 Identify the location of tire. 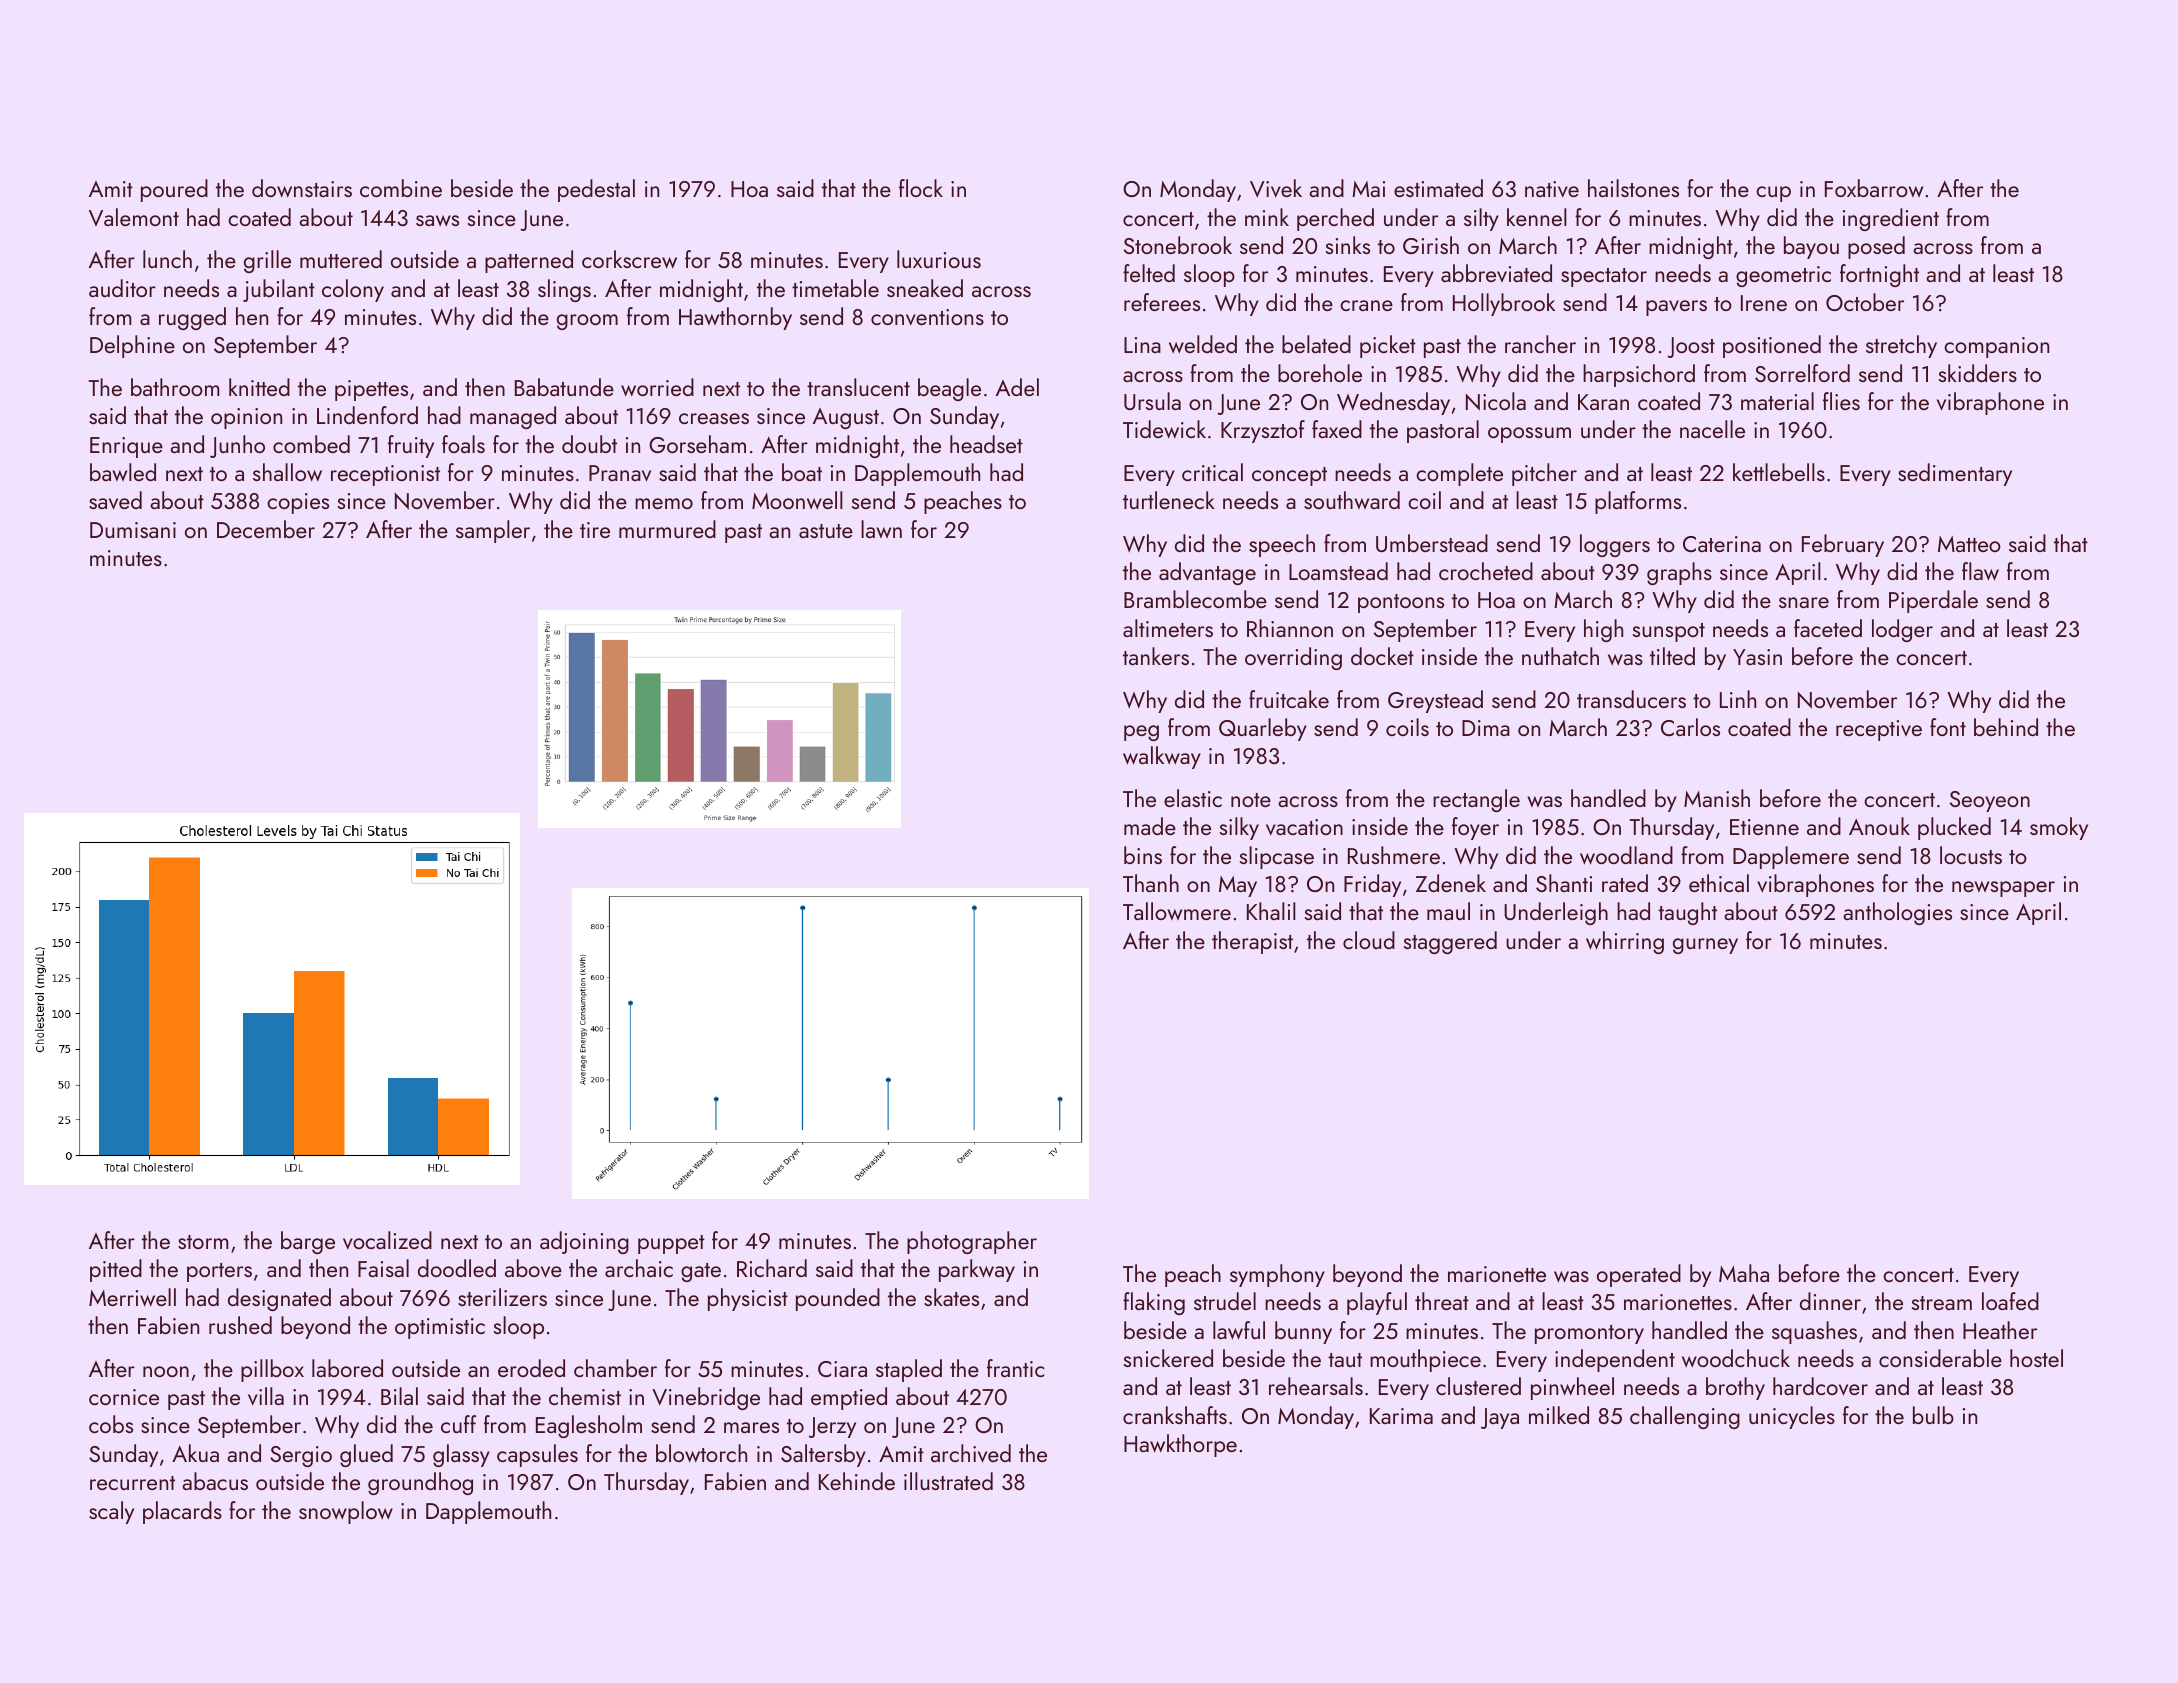
(595, 530).
